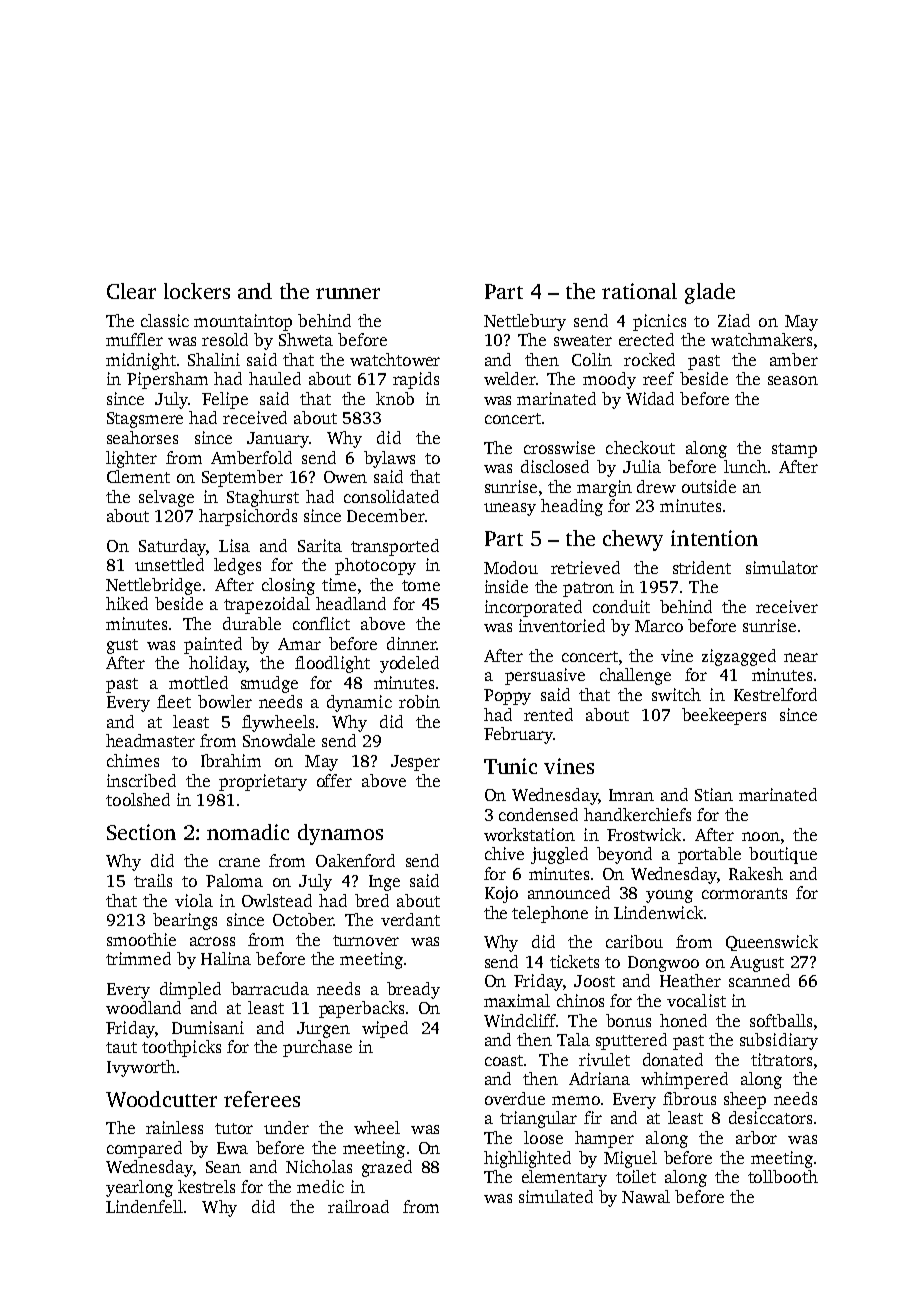 Image resolution: width=924 pixels, height=1308 pixels. Describe the element at coordinates (208, 1027) in the screenshot. I see `Dumisani` at that location.
